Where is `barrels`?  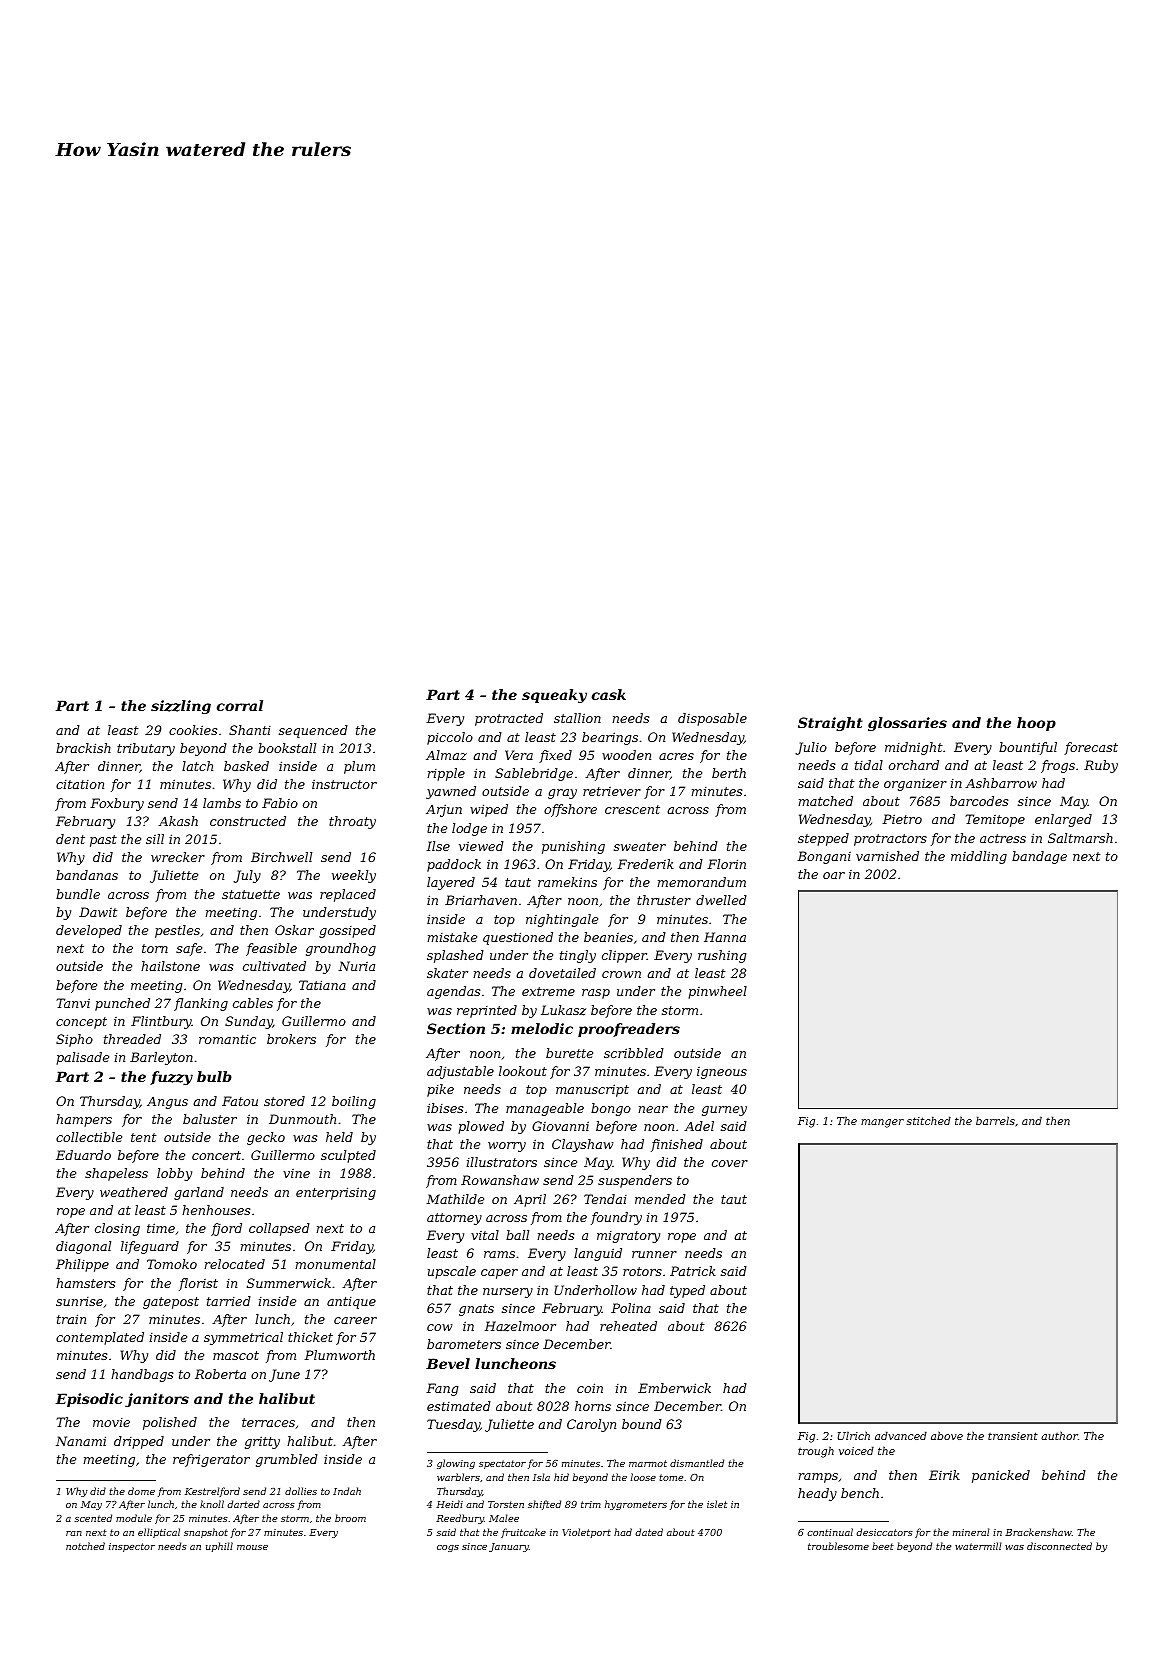
barrels is located at coordinates (995, 1120).
